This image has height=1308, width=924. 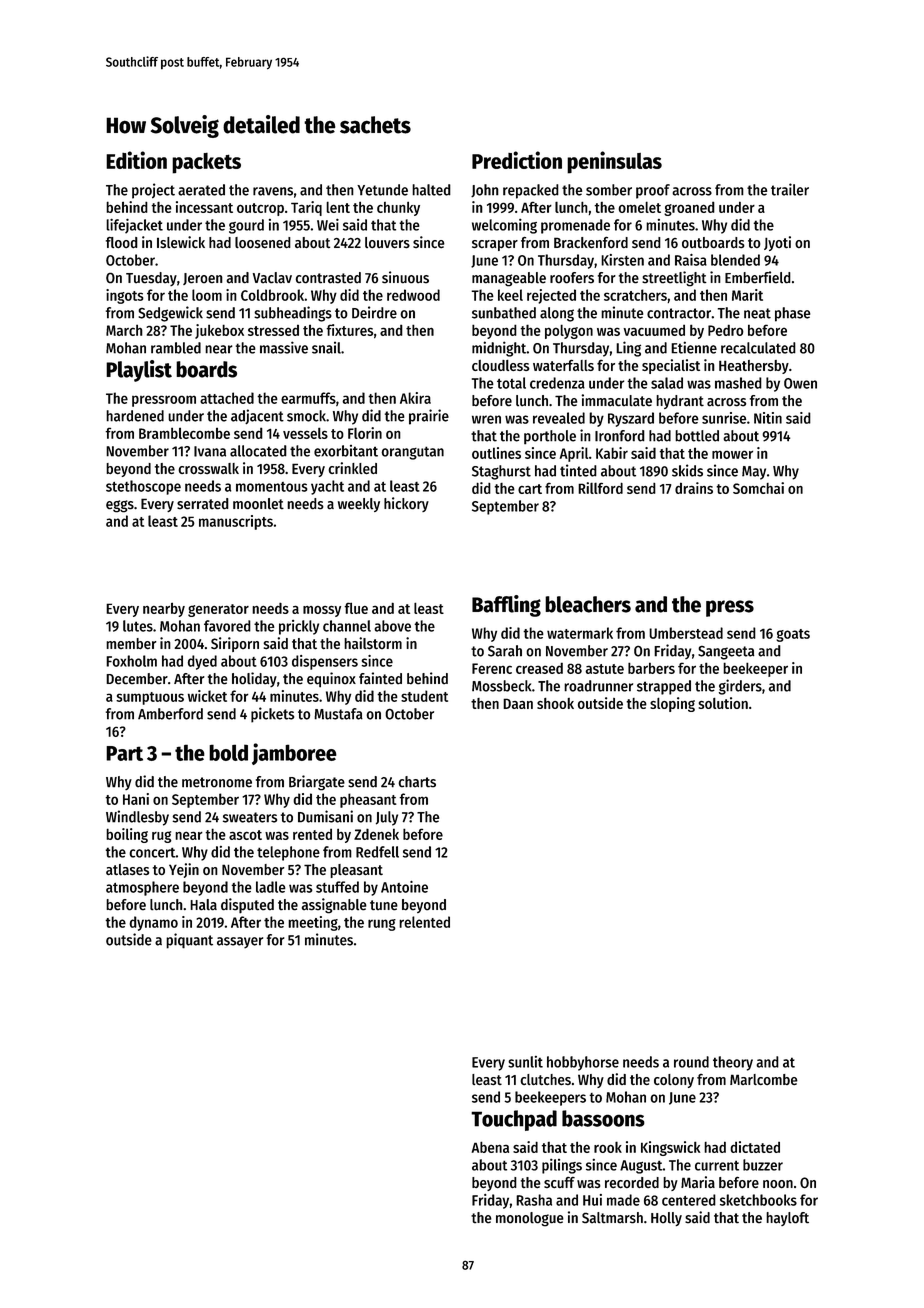 I want to click on Rasha, so click(x=534, y=1200).
